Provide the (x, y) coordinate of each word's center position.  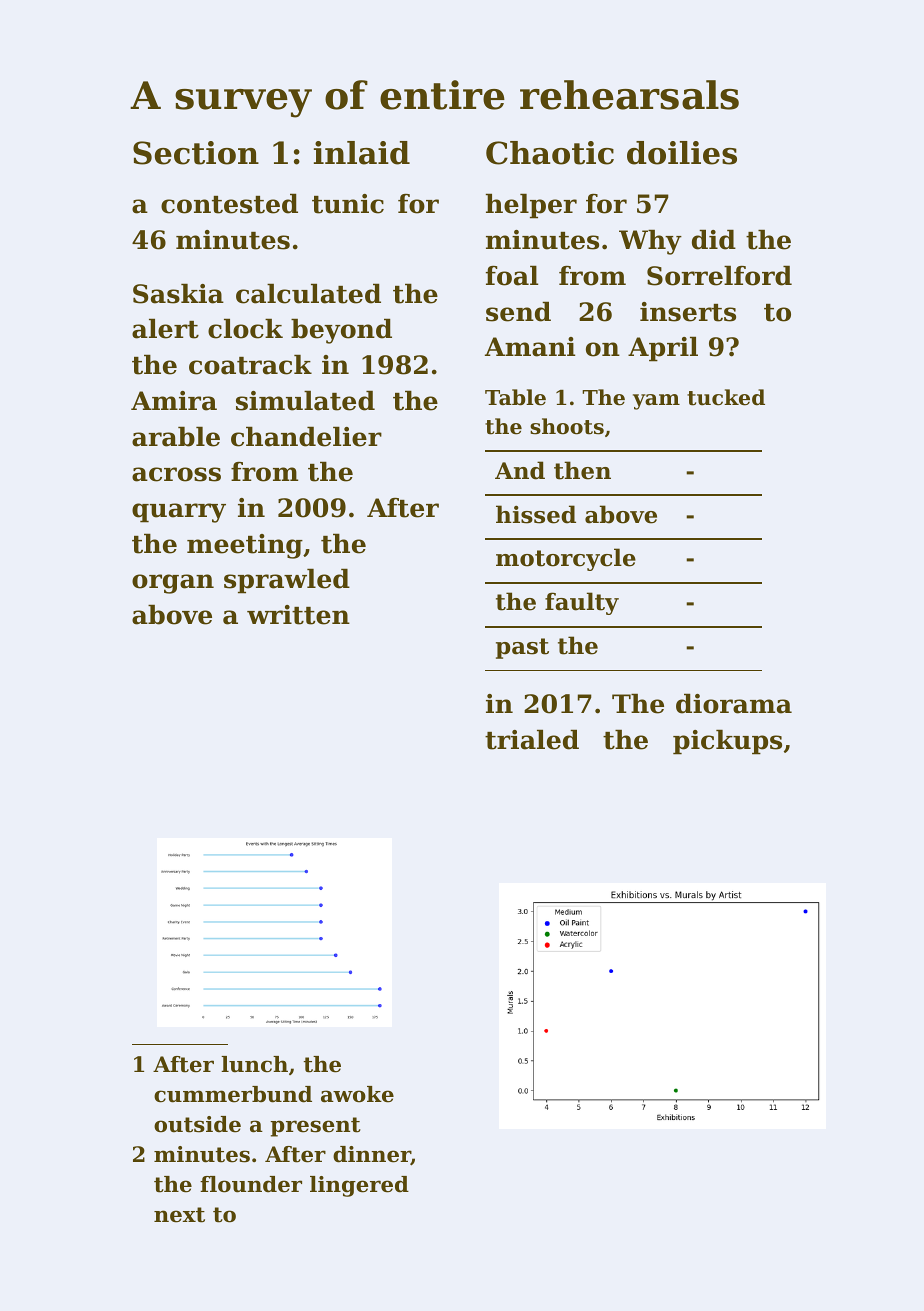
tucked (726, 397)
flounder (251, 1184)
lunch (254, 1064)
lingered (359, 1186)
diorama (734, 703)
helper (531, 206)
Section (196, 153)
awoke (357, 1094)
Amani (530, 347)
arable (176, 436)
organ (173, 584)
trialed (532, 739)
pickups (727, 742)
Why (650, 242)
